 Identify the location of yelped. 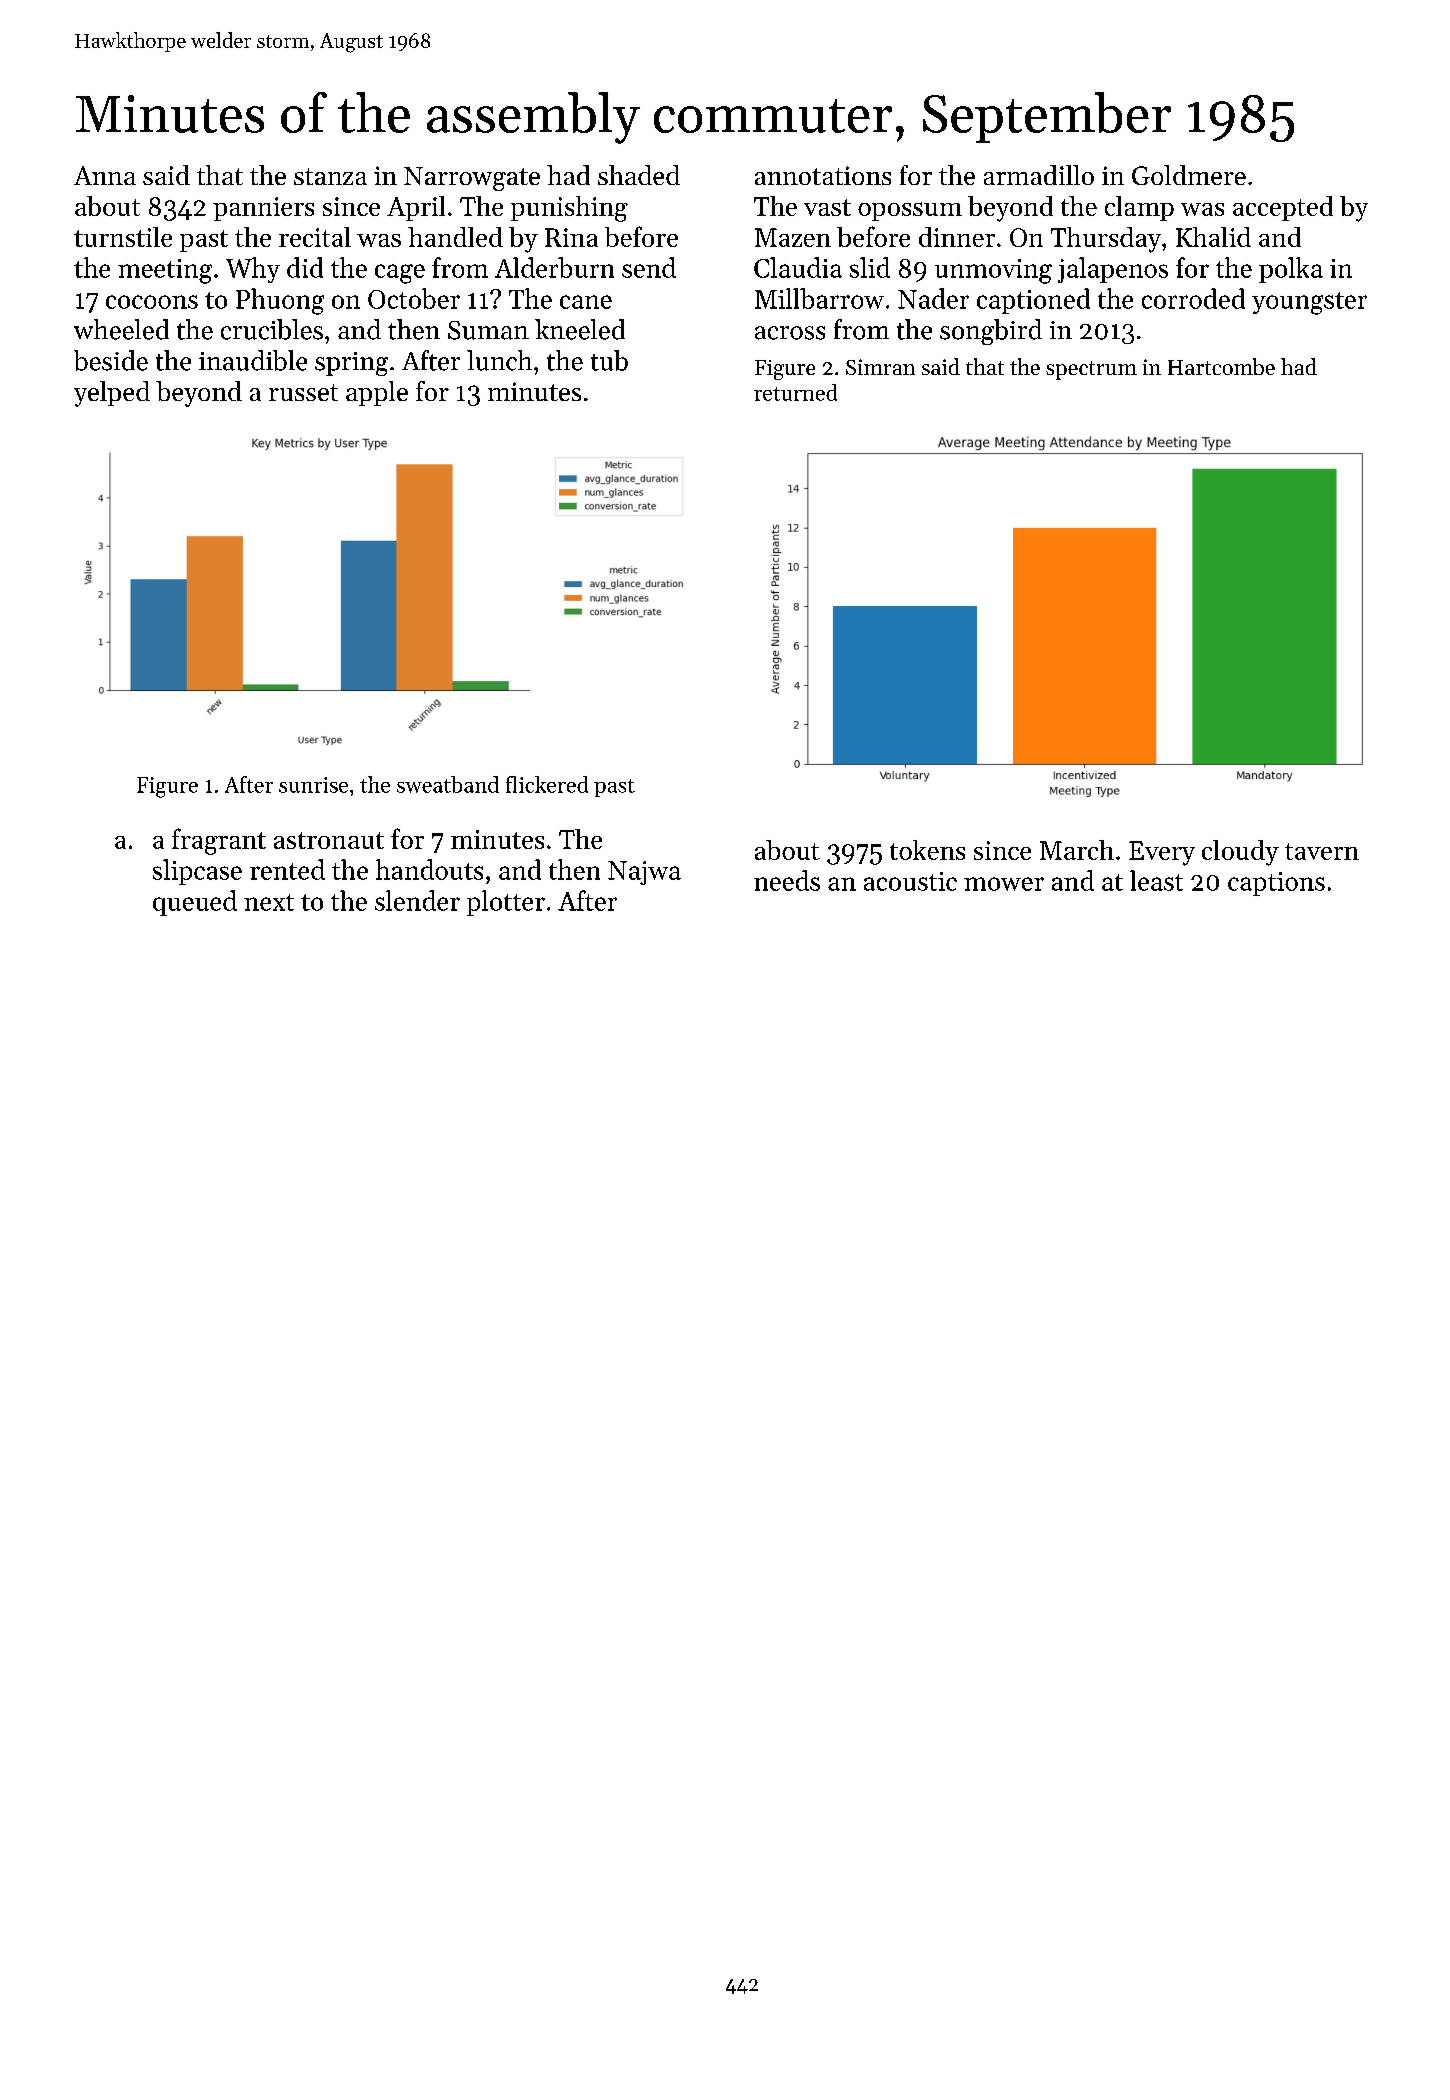
(112, 394).
